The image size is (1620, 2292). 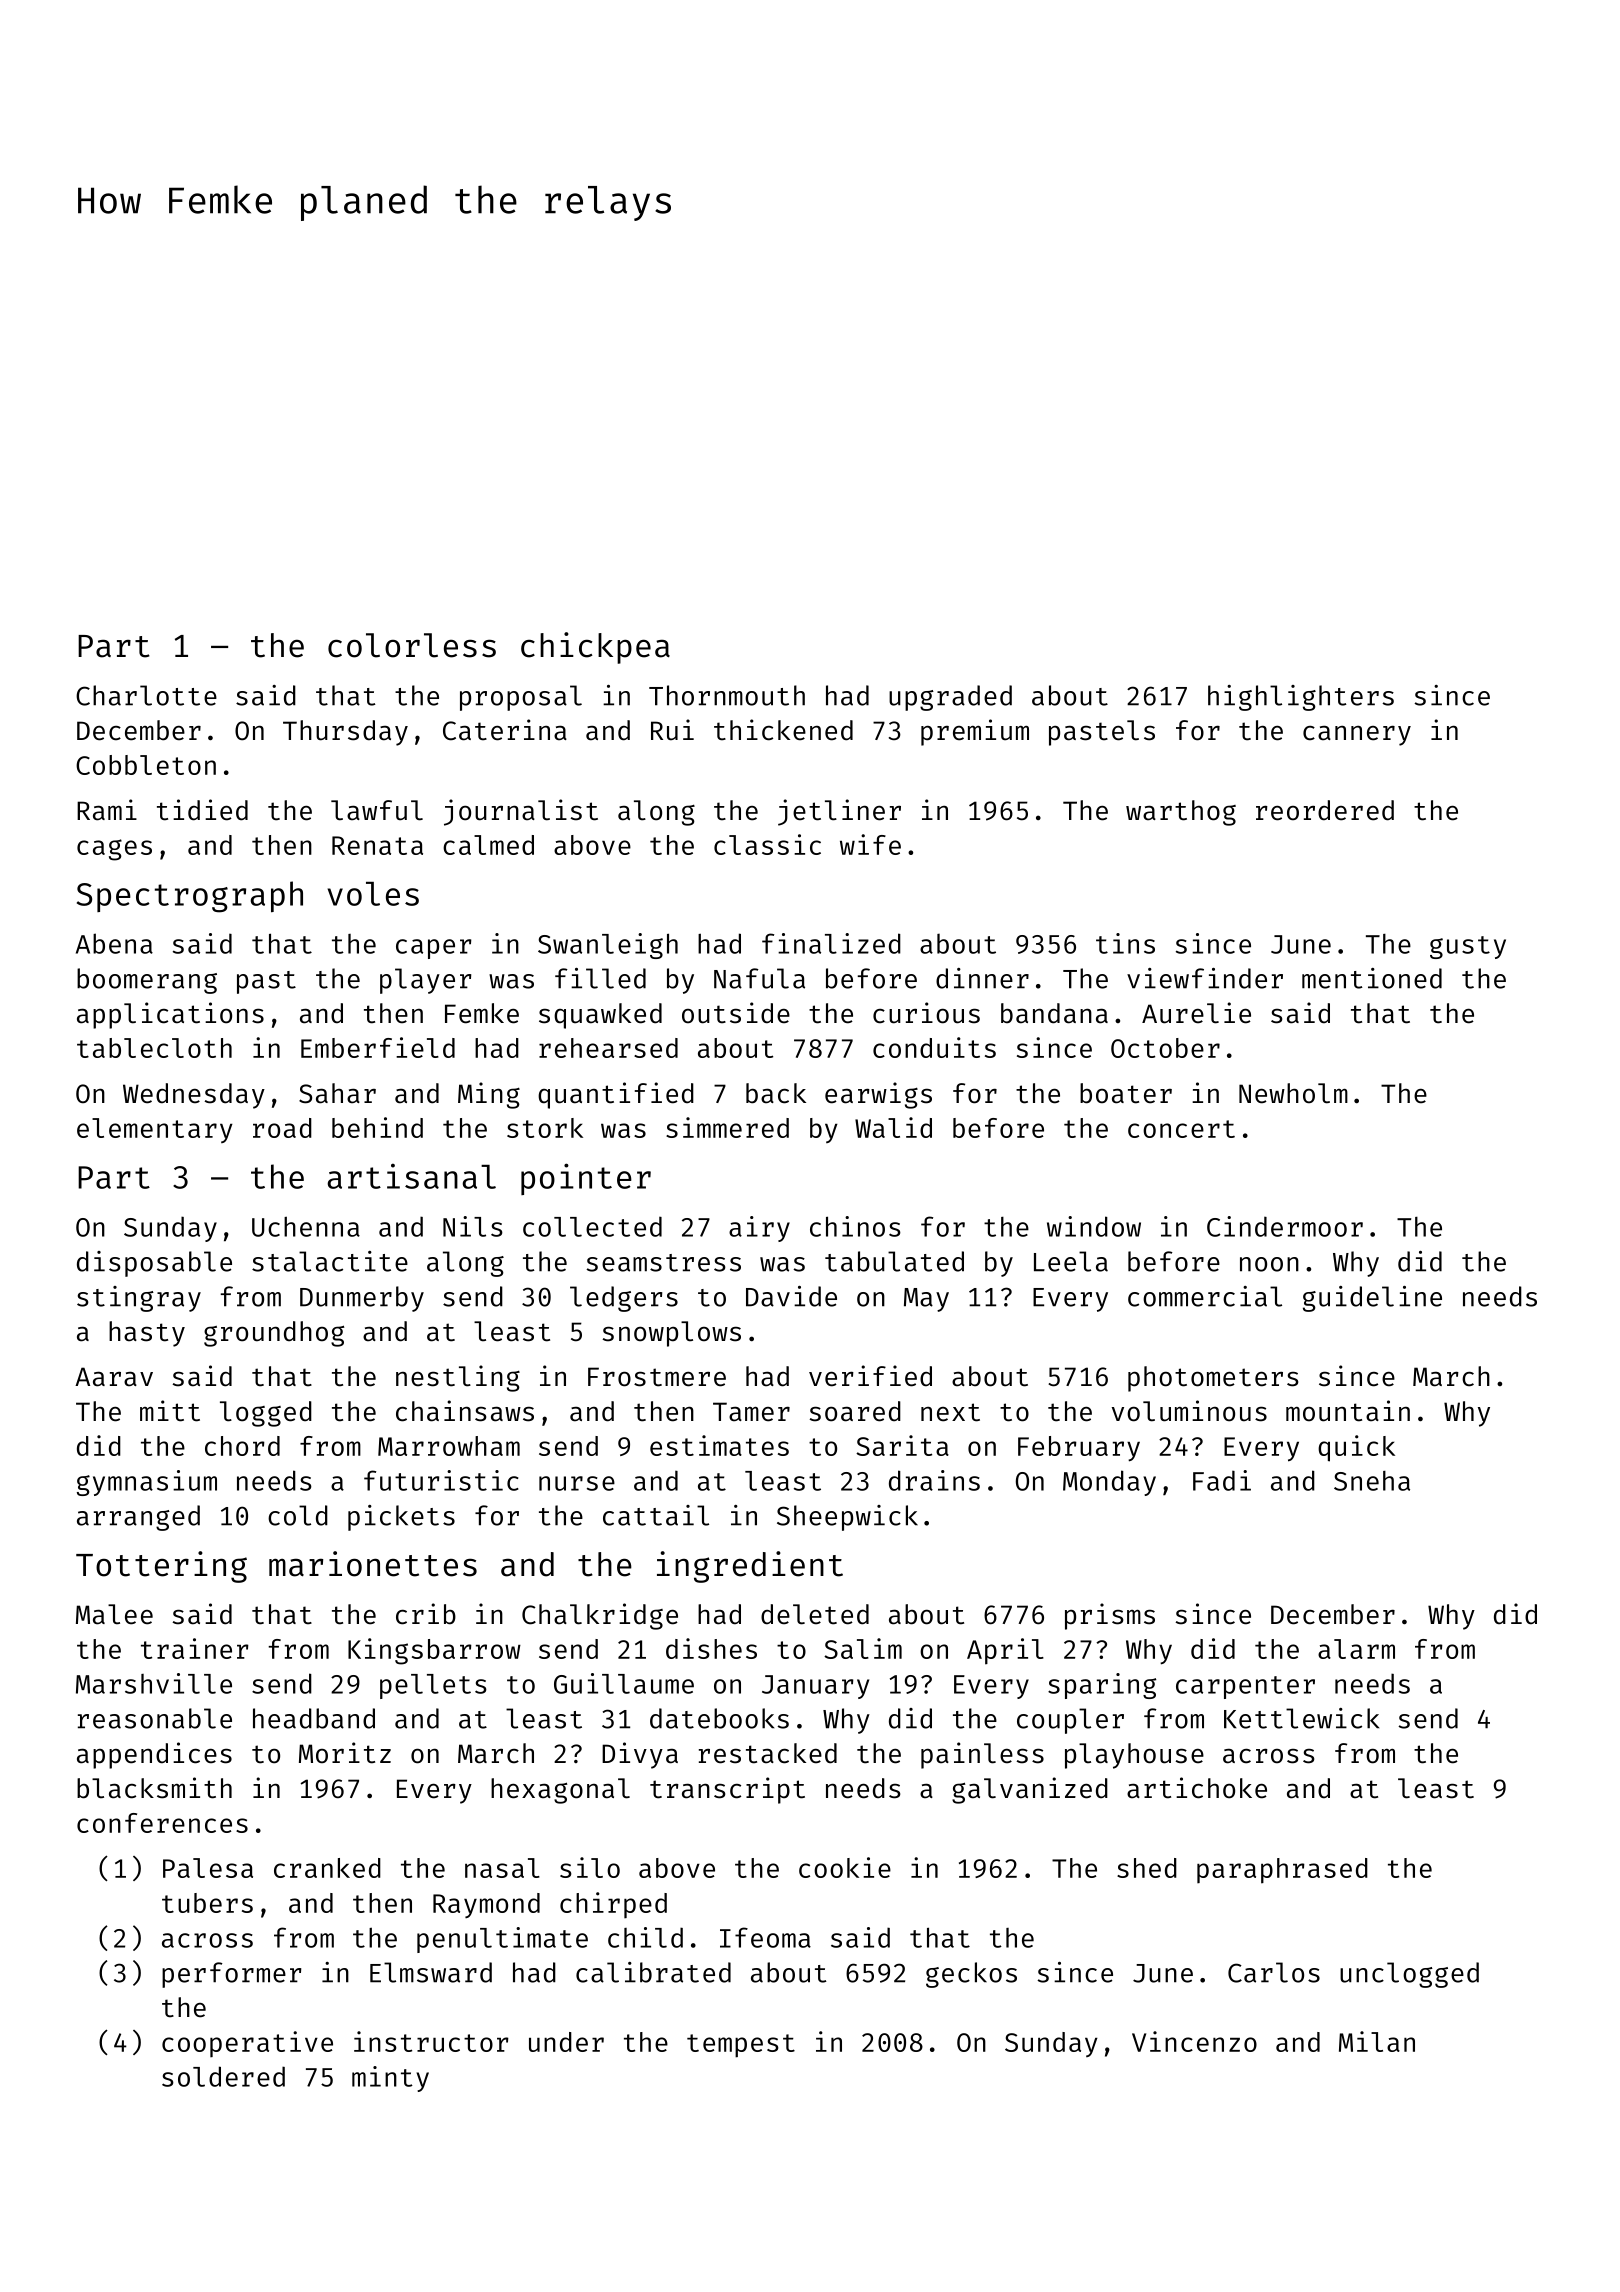 I want to click on cages, so click(x=114, y=850).
